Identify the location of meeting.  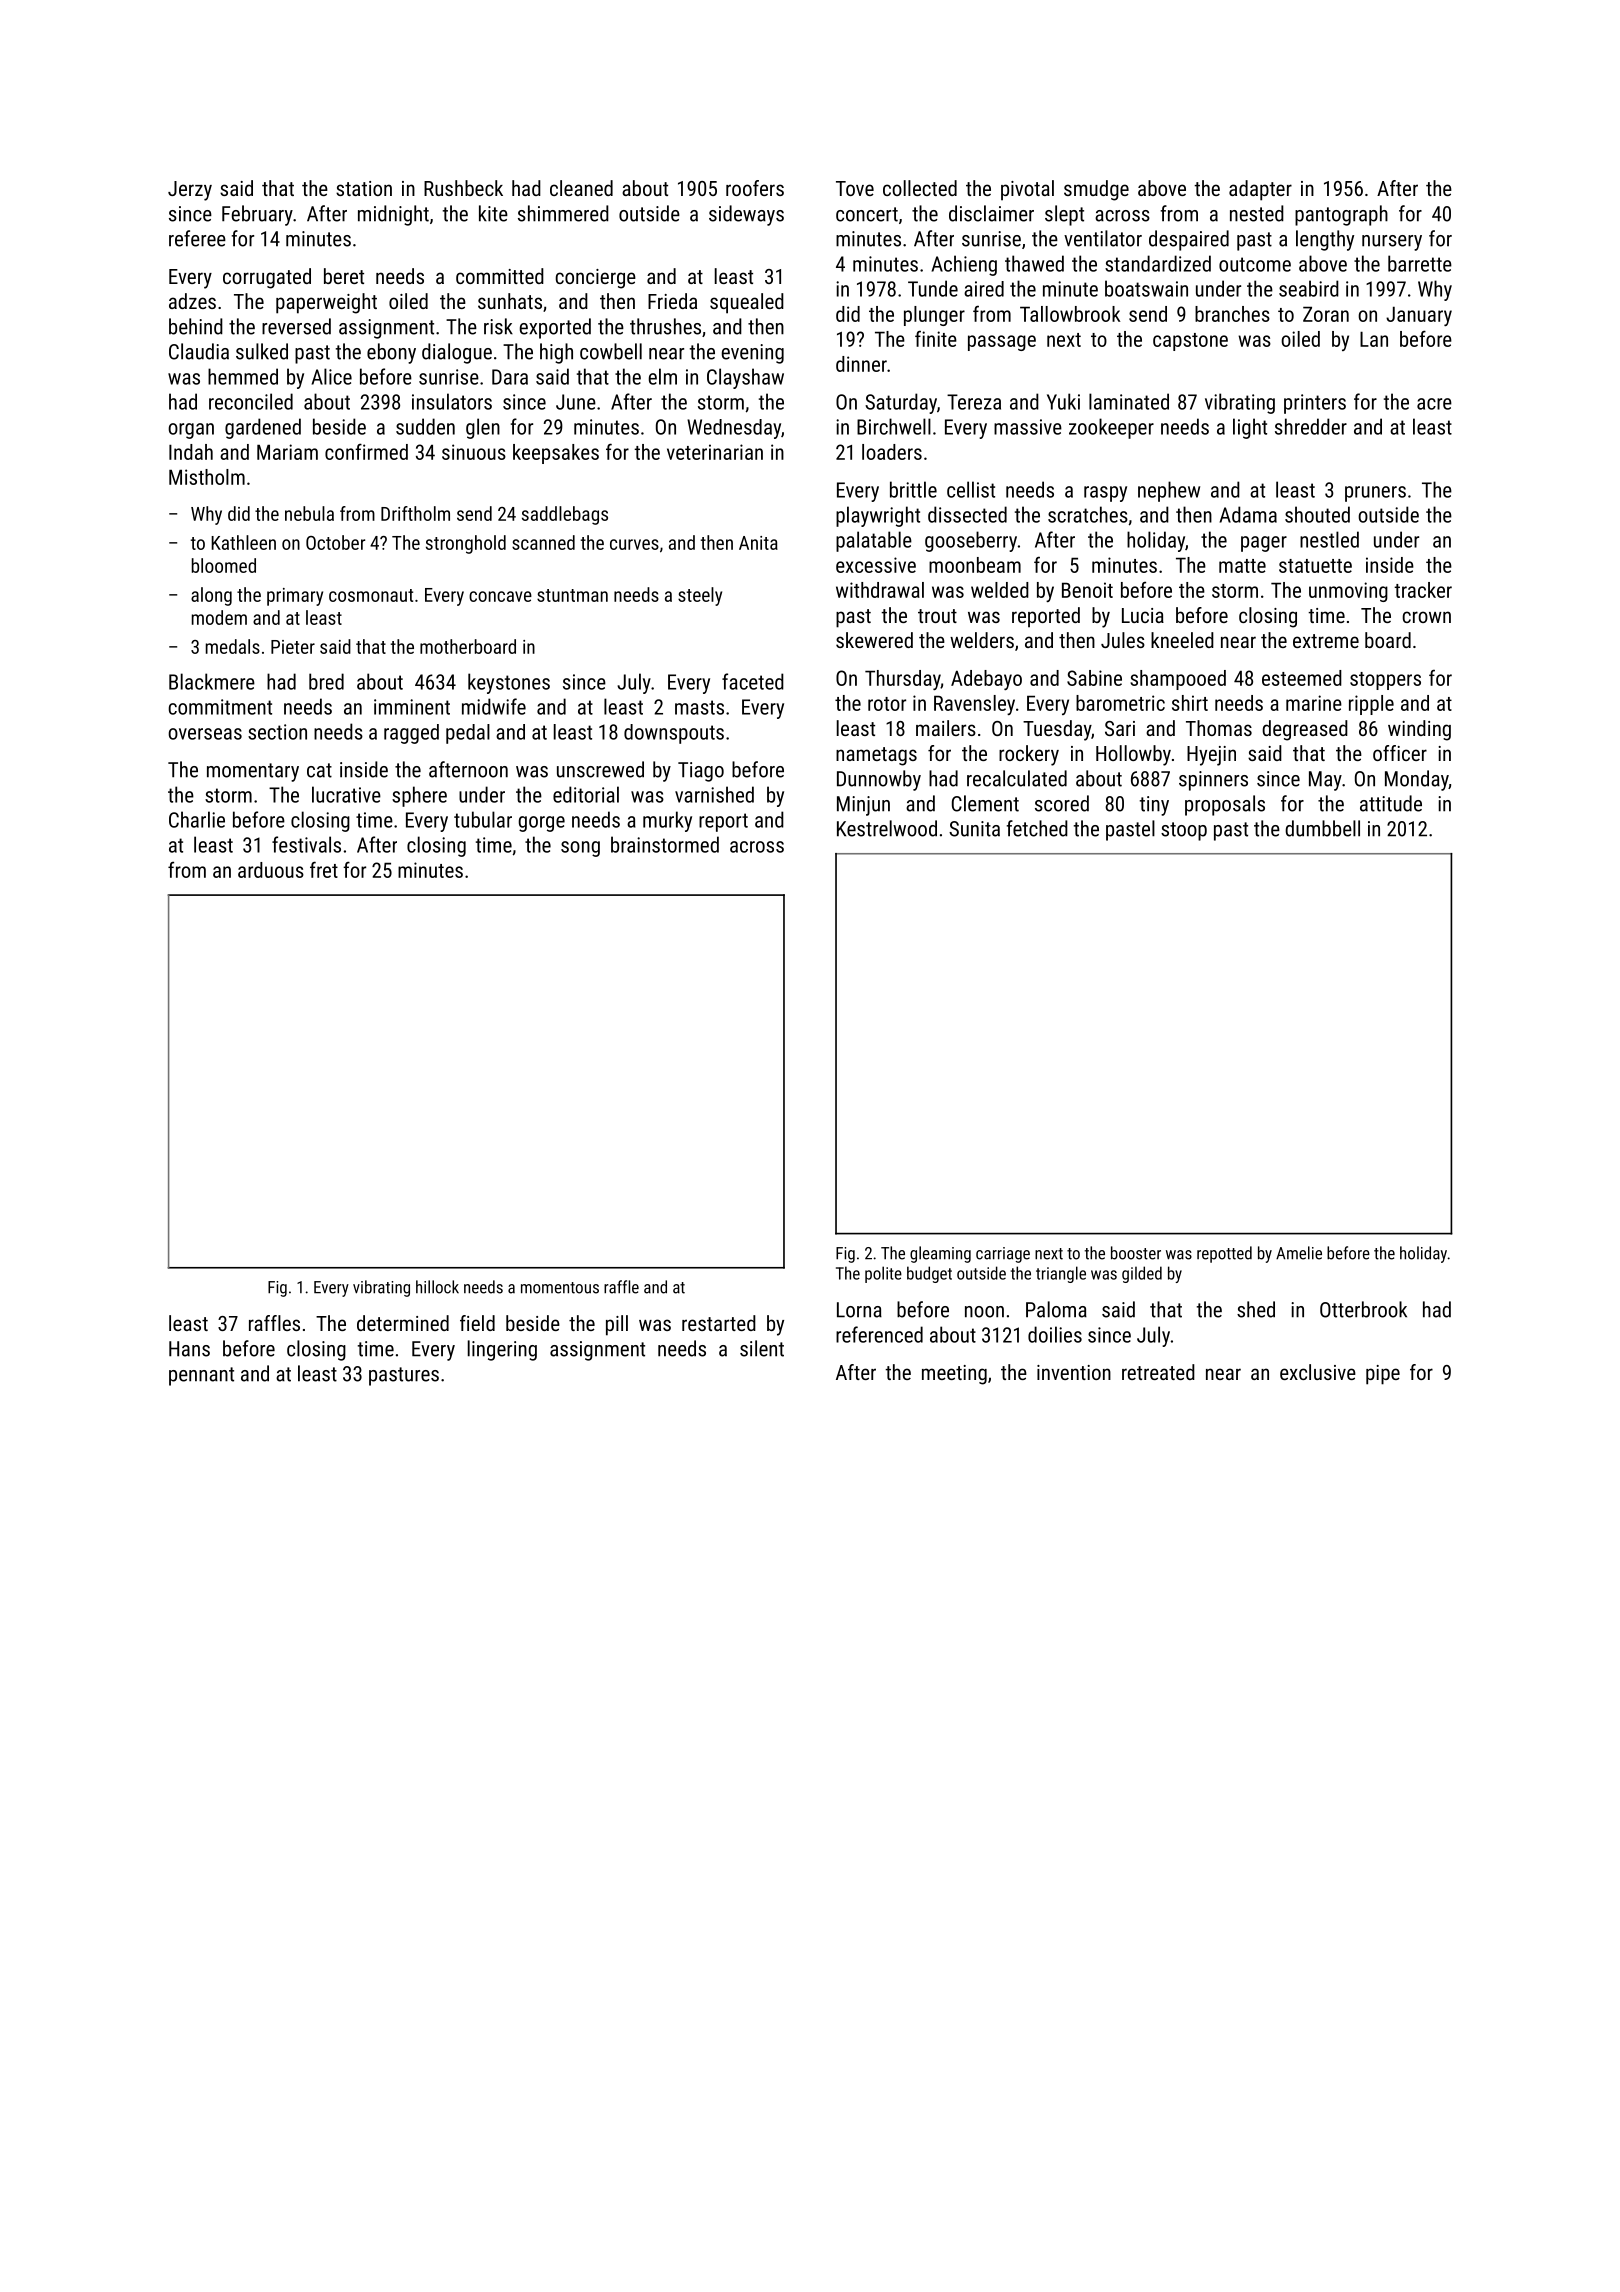
(954, 1375).
